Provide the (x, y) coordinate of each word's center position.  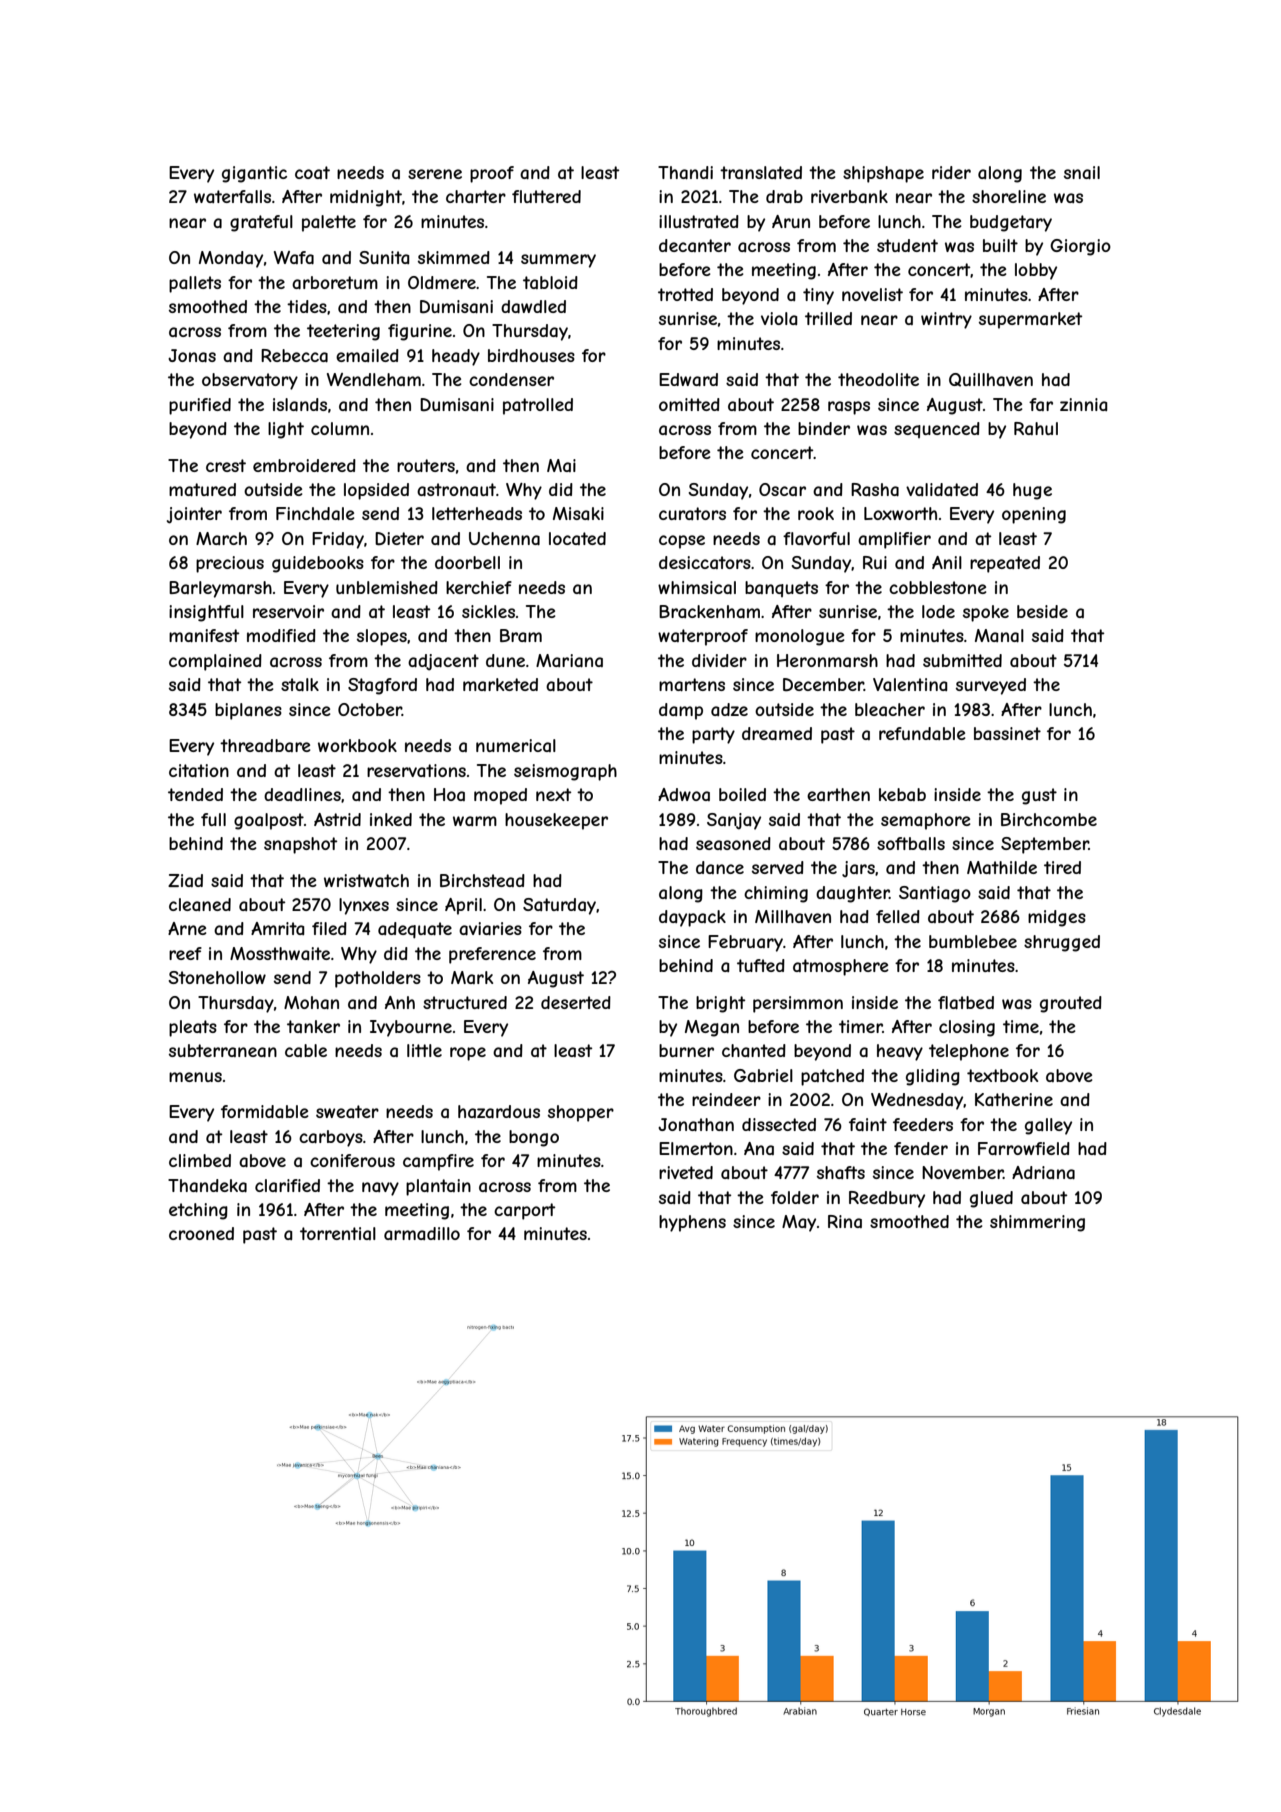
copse (682, 542)
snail (1082, 172)
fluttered (546, 196)
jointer (194, 515)
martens (692, 684)
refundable (922, 733)
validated (942, 489)
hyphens (692, 1223)
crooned (201, 1233)
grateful (261, 223)
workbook (357, 745)
